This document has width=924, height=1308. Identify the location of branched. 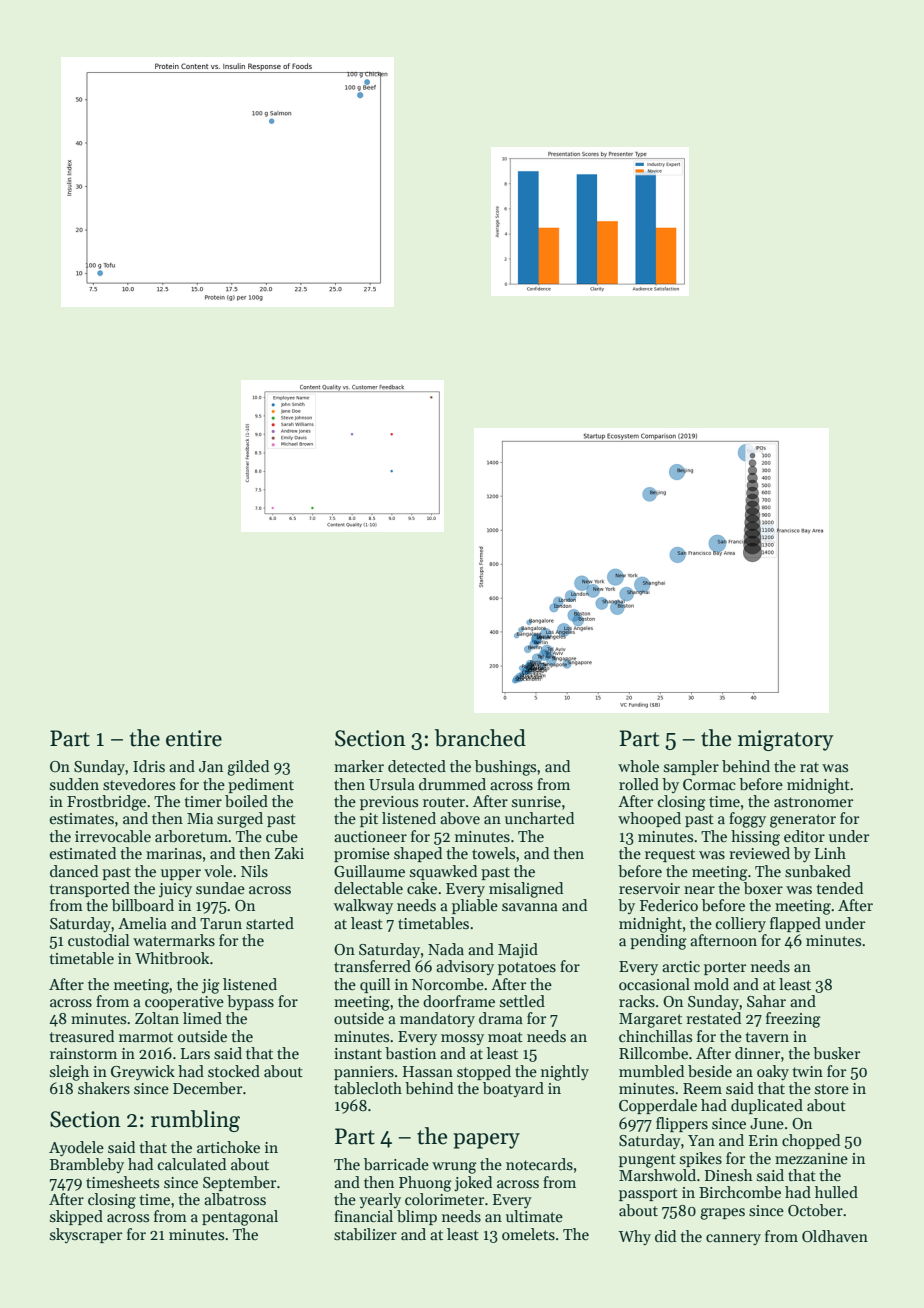
(480, 738).
